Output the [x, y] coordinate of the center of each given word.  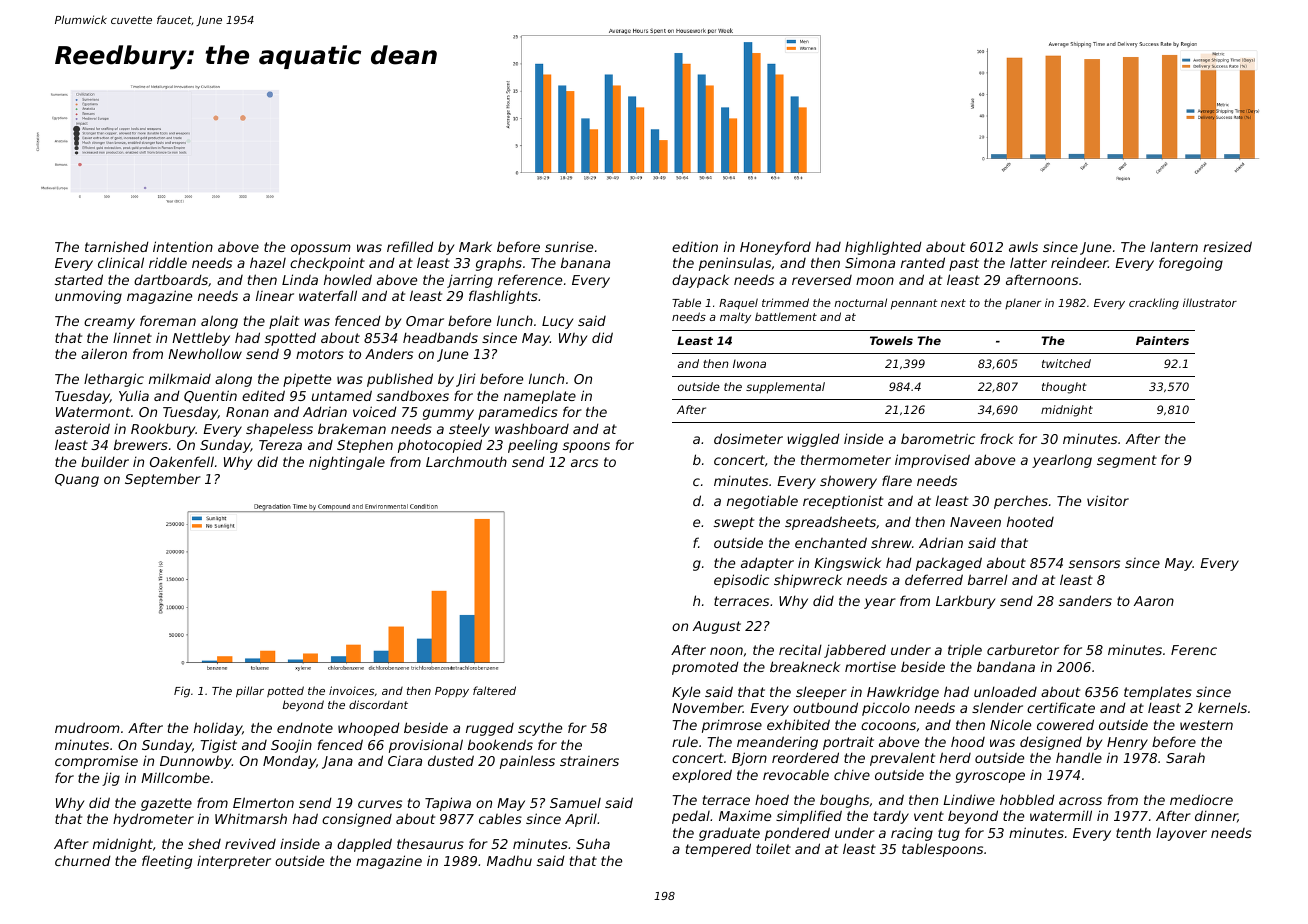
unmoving [88, 297]
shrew [891, 542]
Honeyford [775, 248]
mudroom [87, 727]
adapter [767, 564]
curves [380, 804]
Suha [593, 843]
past [964, 264]
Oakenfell [182, 461]
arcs [584, 463]
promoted [705, 668]
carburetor [1023, 650]
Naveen [975, 522]
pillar [250, 692]
